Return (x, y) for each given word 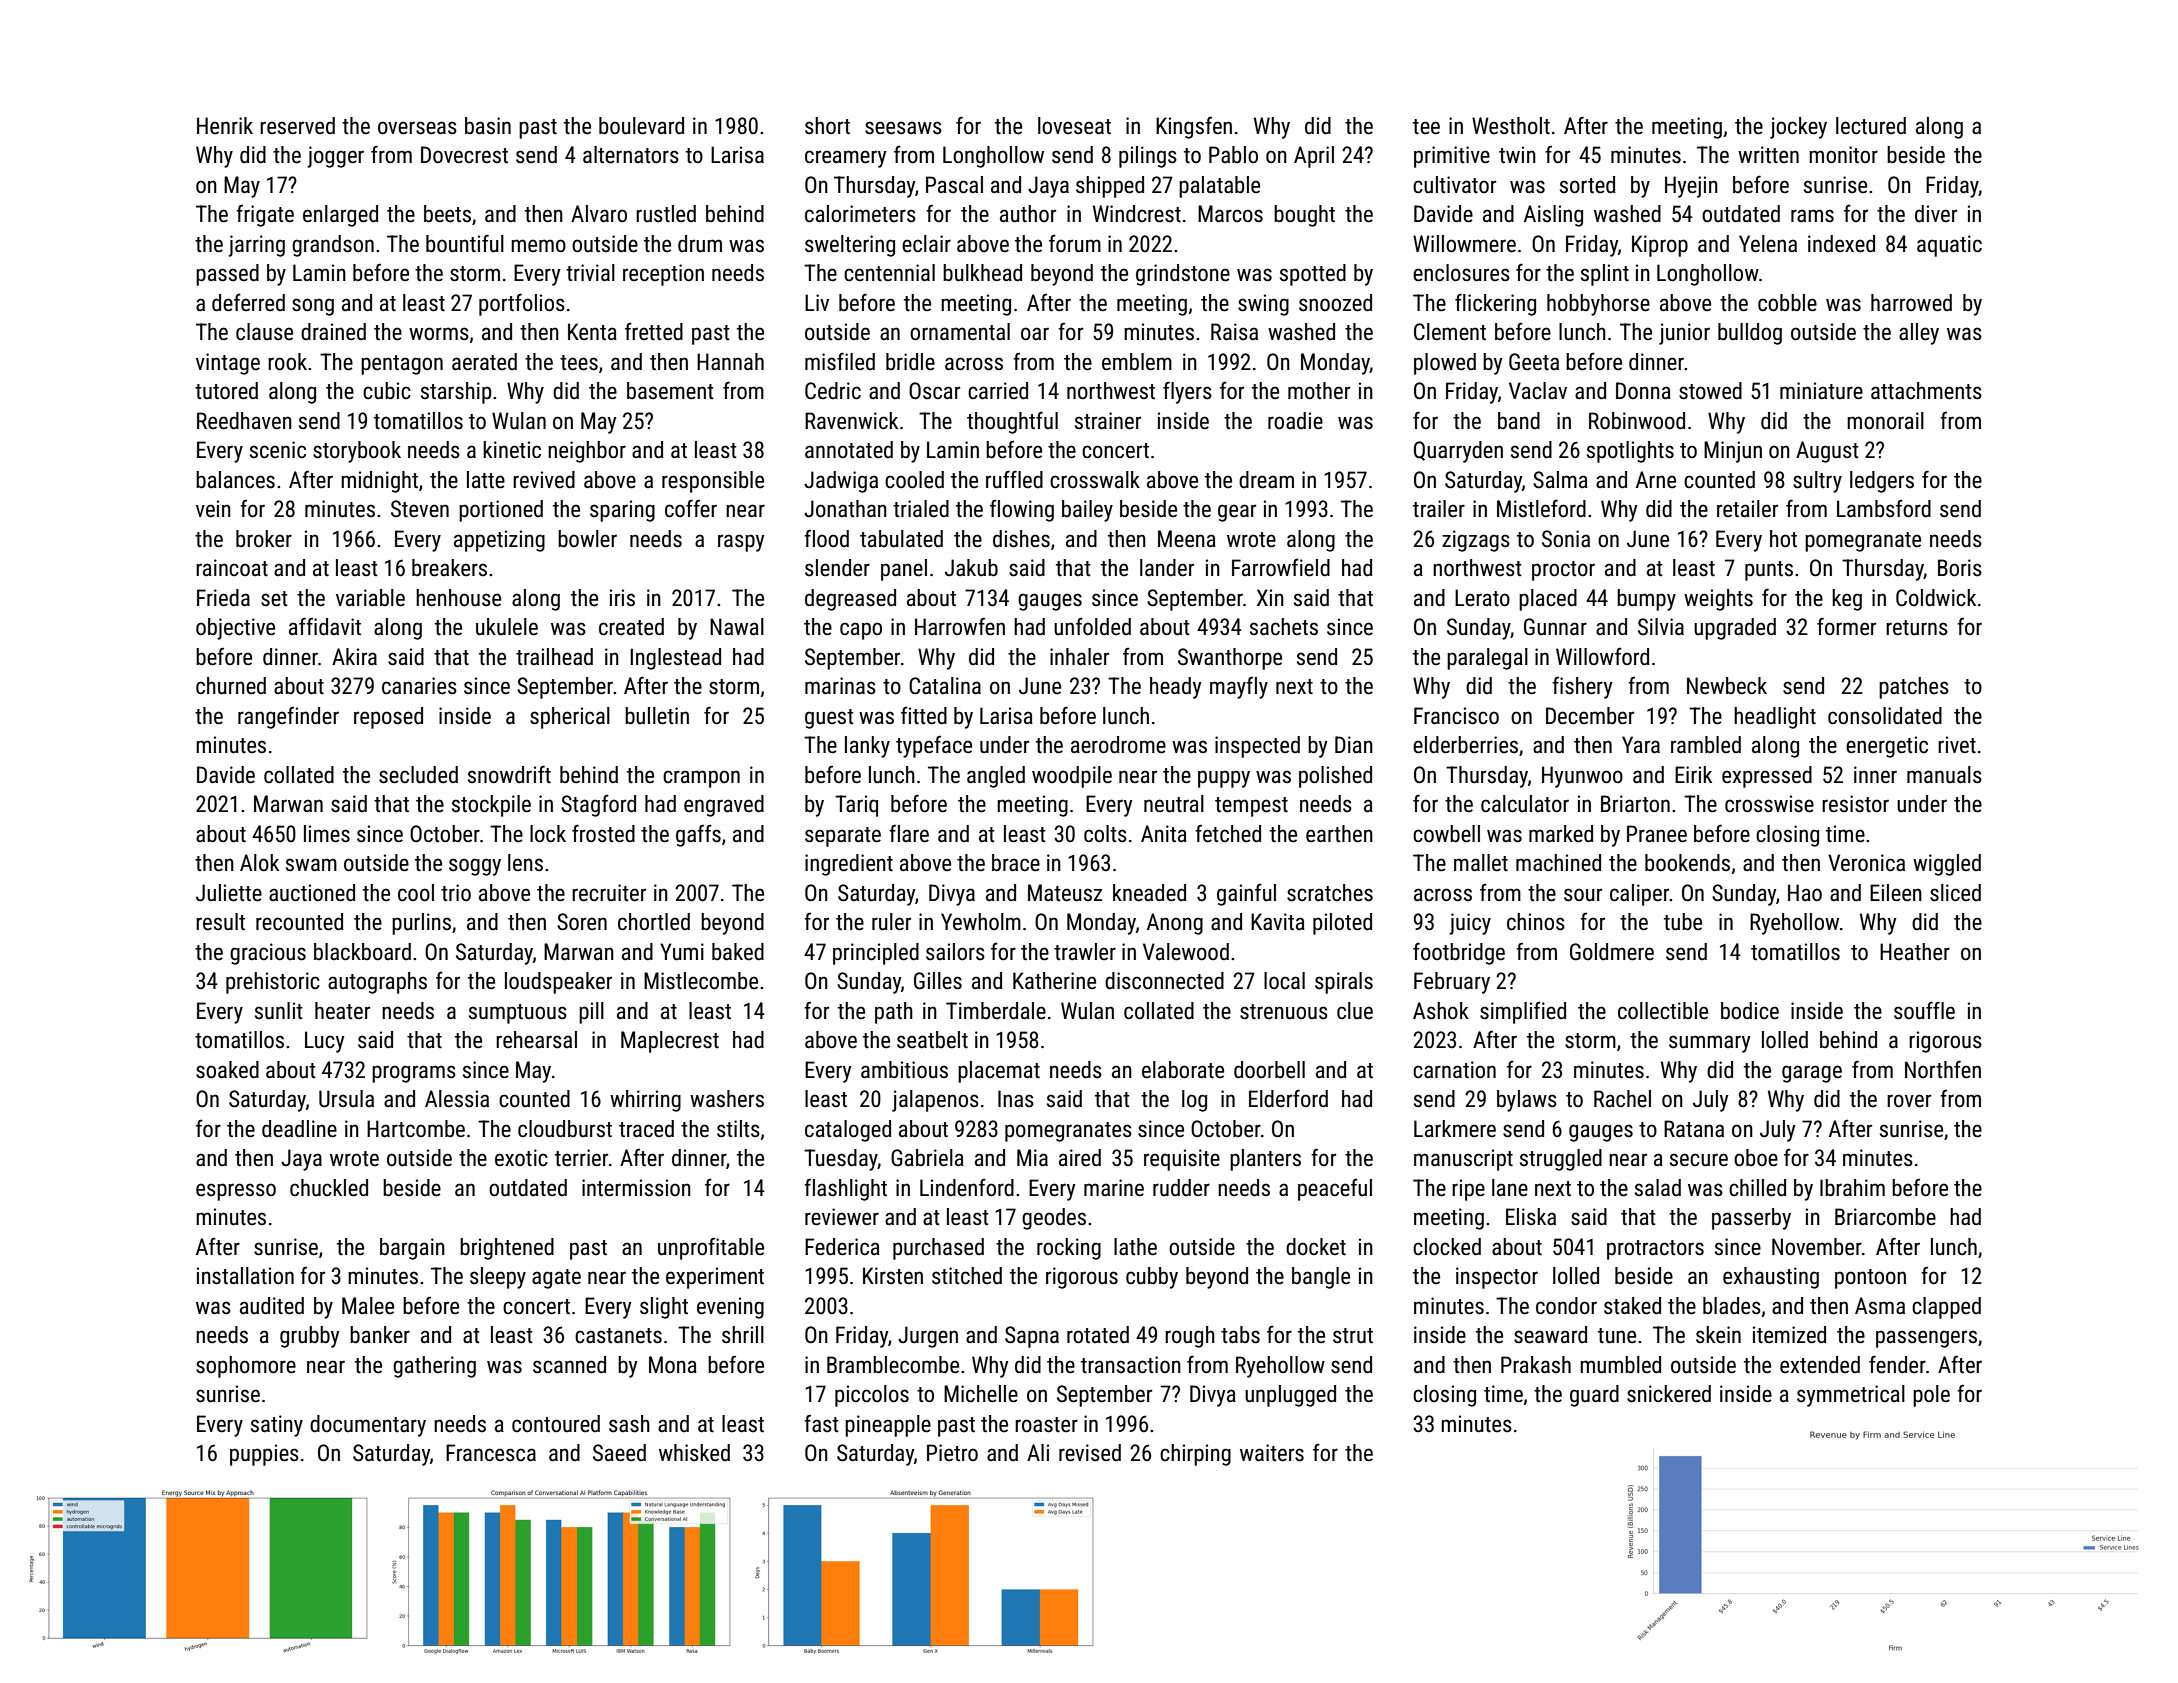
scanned (569, 1365)
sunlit (279, 1011)
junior (1684, 334)
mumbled (1620, 1365)
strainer (1108, 421)
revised (1090, 1453)
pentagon (402, 365)
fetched (1228, 833)
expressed (1767, 777)
